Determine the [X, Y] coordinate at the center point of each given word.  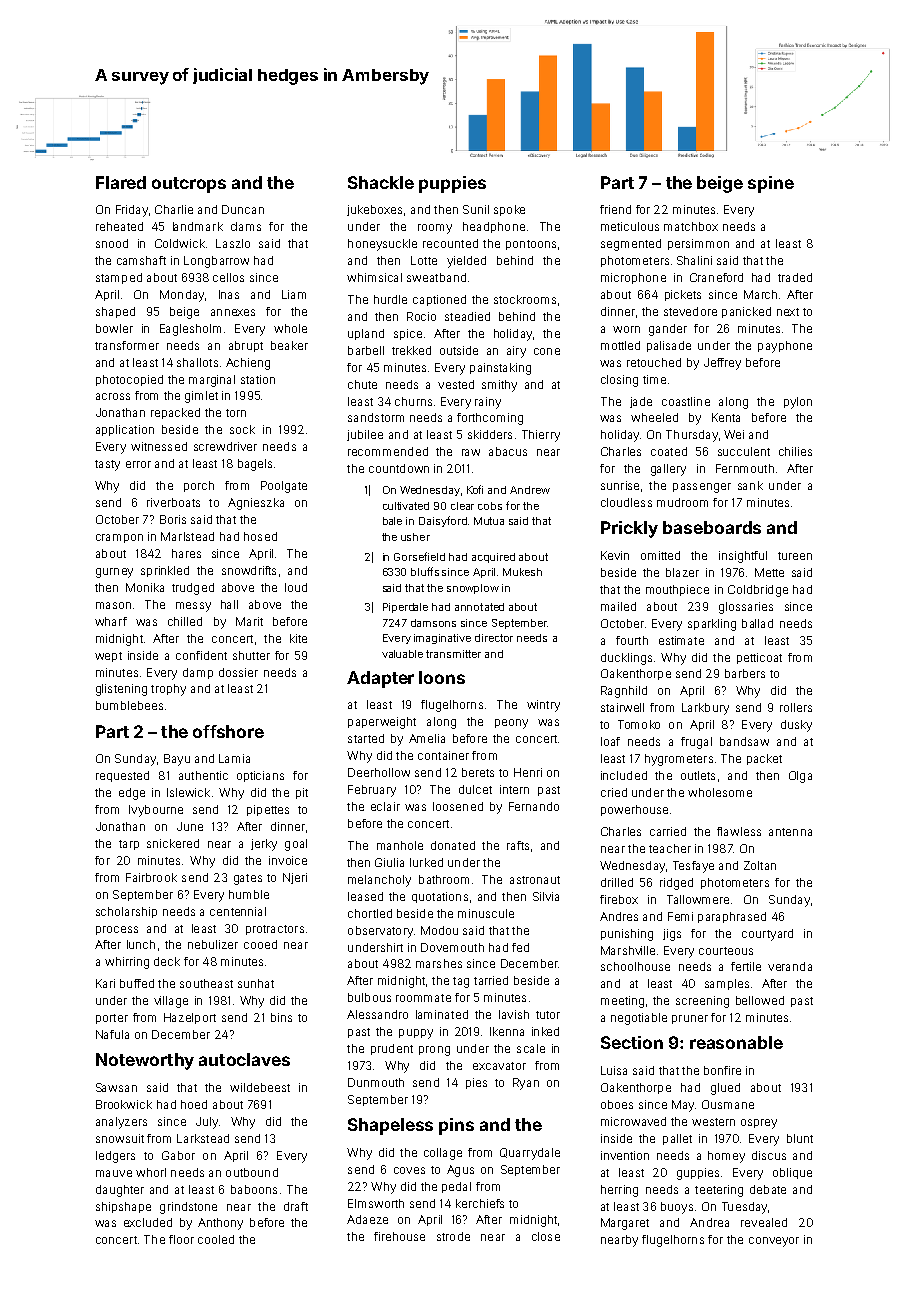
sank [750, 485]
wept [108, 657]
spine [771, 184]
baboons [254, 1189]
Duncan [243, 209]
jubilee [365, 435]
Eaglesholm [190, 330]
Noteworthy [145, 1061]
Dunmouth [376, 1082]
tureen [795, 556]
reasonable [736, 1042]
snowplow [473, 589]
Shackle [381, 182]
